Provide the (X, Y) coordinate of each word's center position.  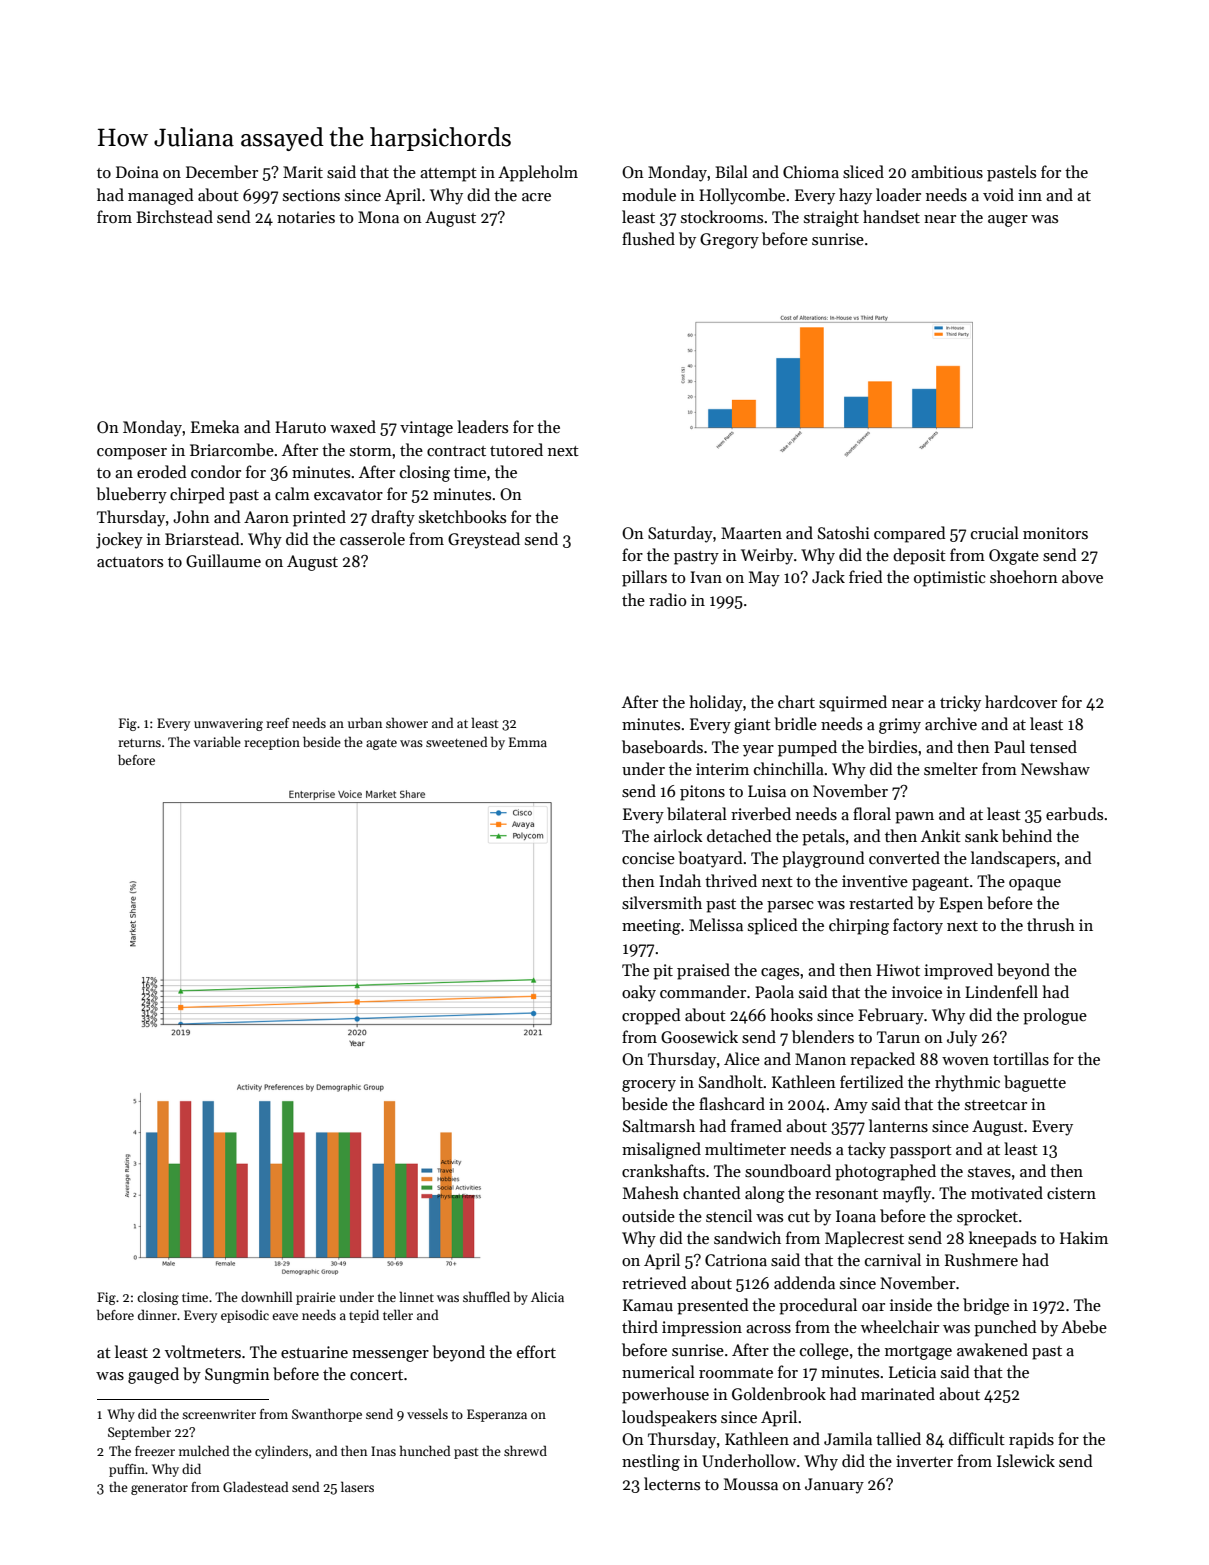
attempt (448, 175)
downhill (266, 1296)
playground (823, 859)
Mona (378, 217)
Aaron (266, 517)
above (1082, 577)
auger (1008, 221)
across (768, 1329)
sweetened (456, 741)
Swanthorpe (327, 1415)
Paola (774, 991)
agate (381, 744)
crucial (995, 532)
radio (667, 599)
